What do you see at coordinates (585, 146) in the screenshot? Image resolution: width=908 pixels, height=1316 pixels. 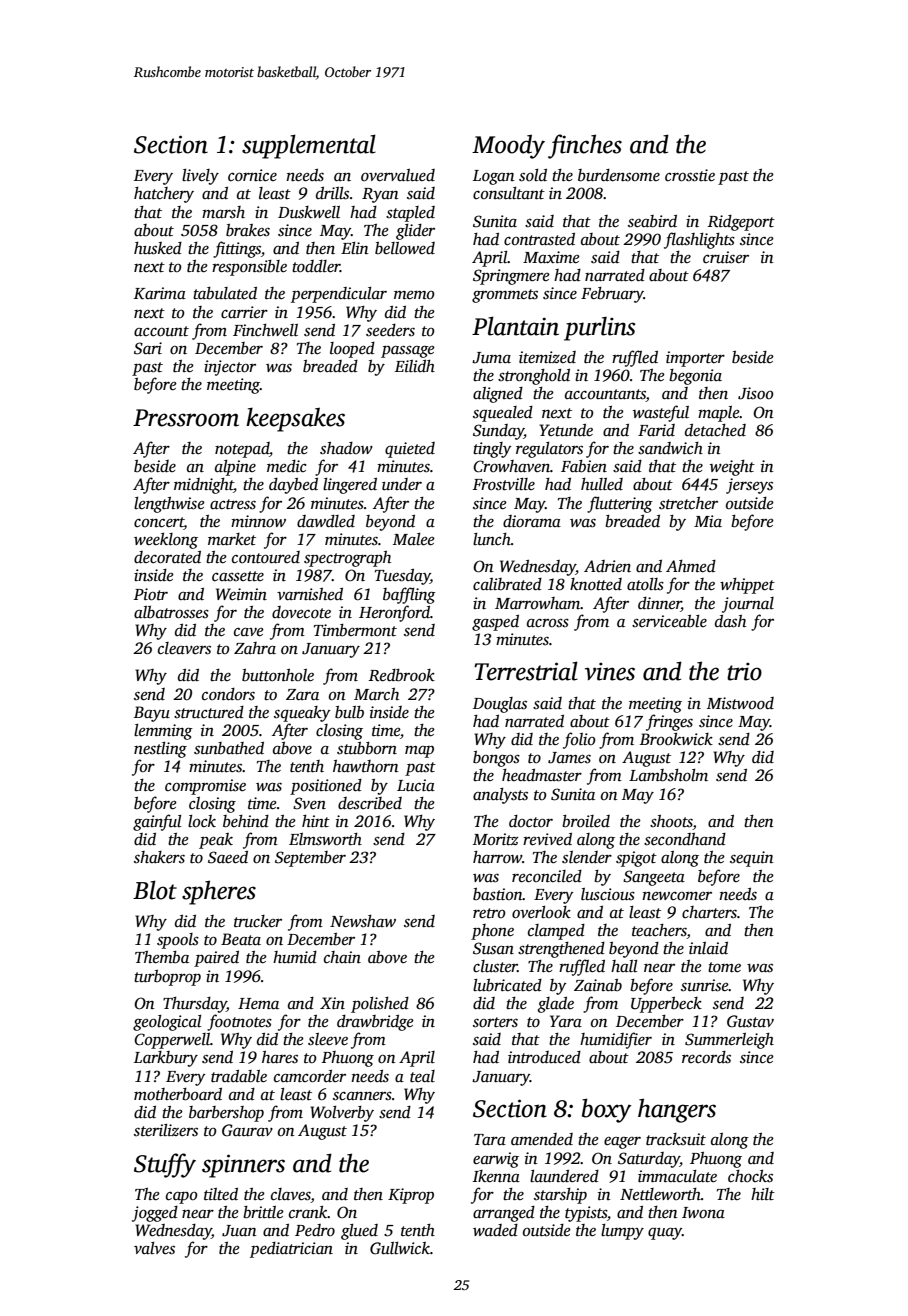 I see `finches` at bounding box center [585, 146].
